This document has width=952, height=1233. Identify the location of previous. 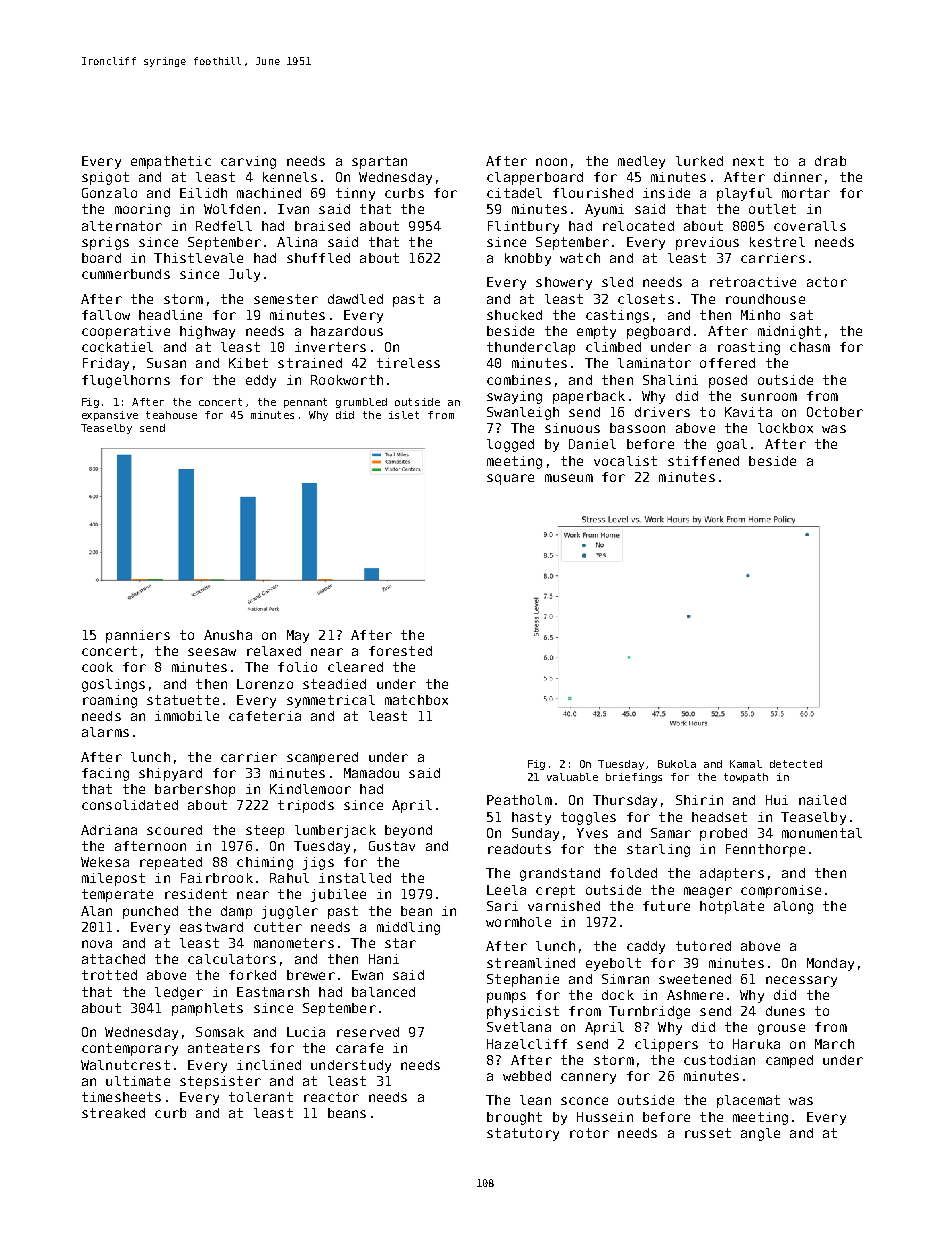
(707, 243).
